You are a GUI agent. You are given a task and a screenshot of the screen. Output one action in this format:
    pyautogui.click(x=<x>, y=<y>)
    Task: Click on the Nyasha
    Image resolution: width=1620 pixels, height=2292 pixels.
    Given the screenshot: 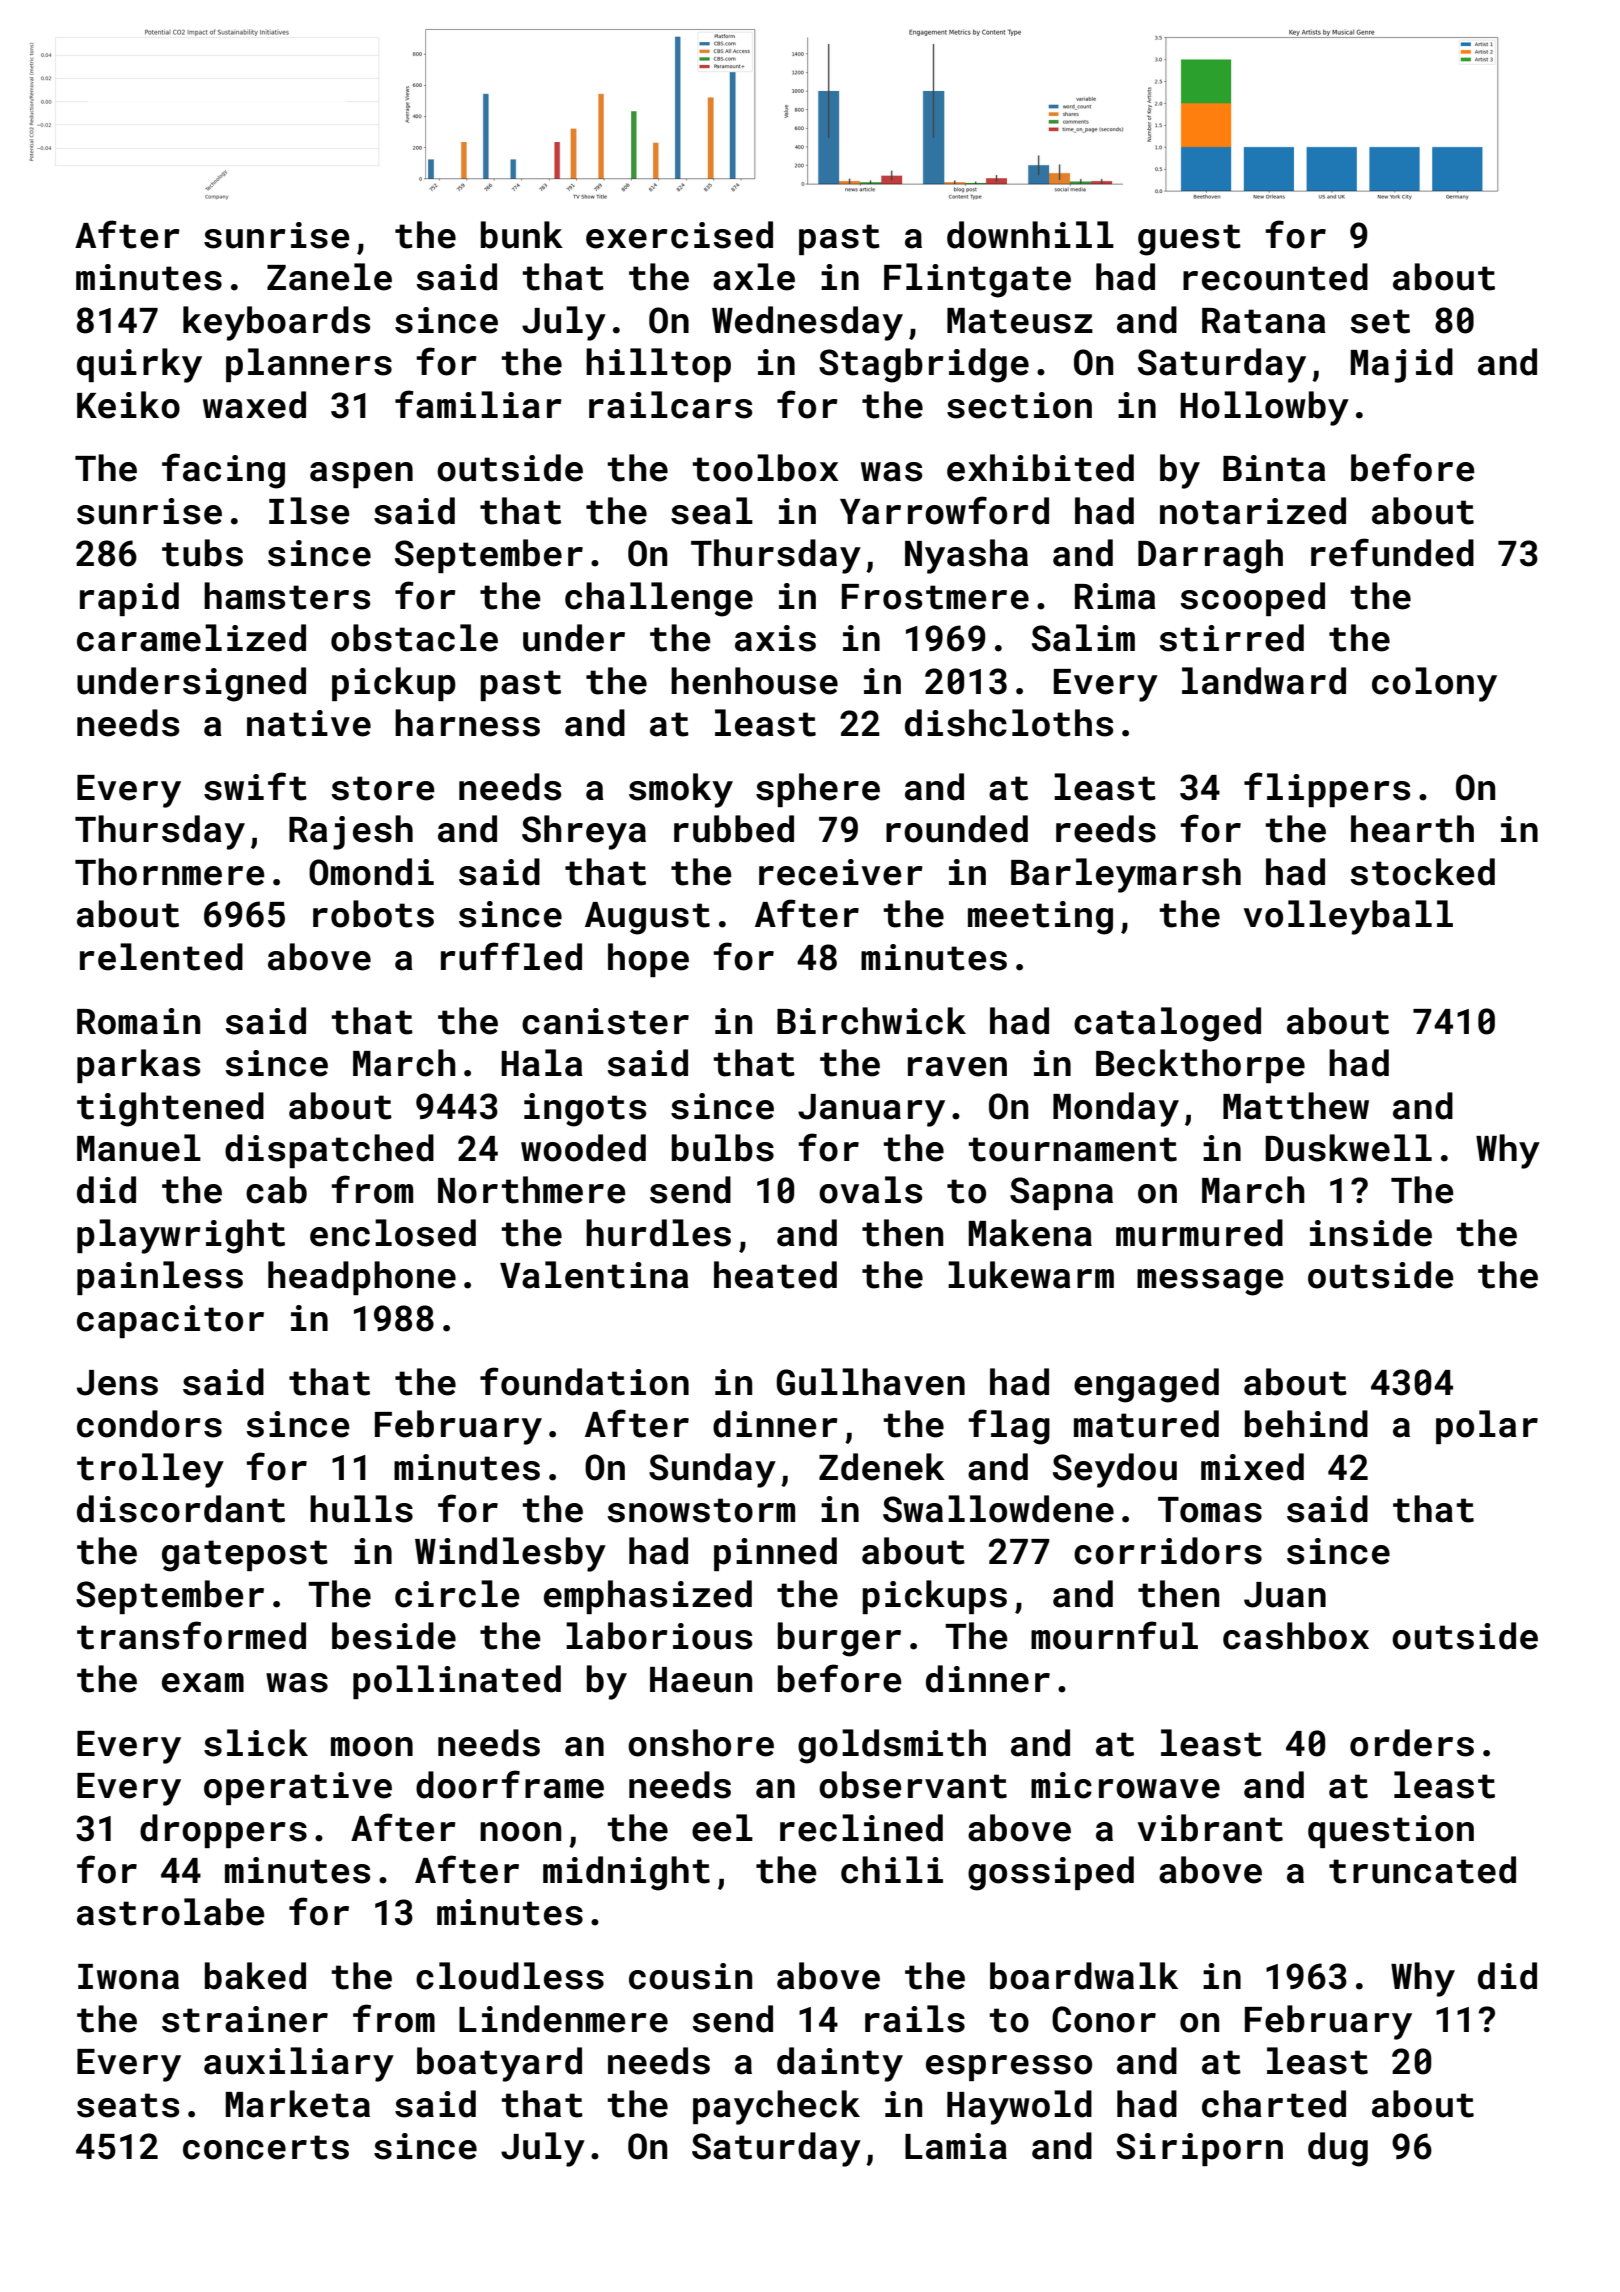 What is the action you would take?
    pyautogui.click(x=966, y=556)
